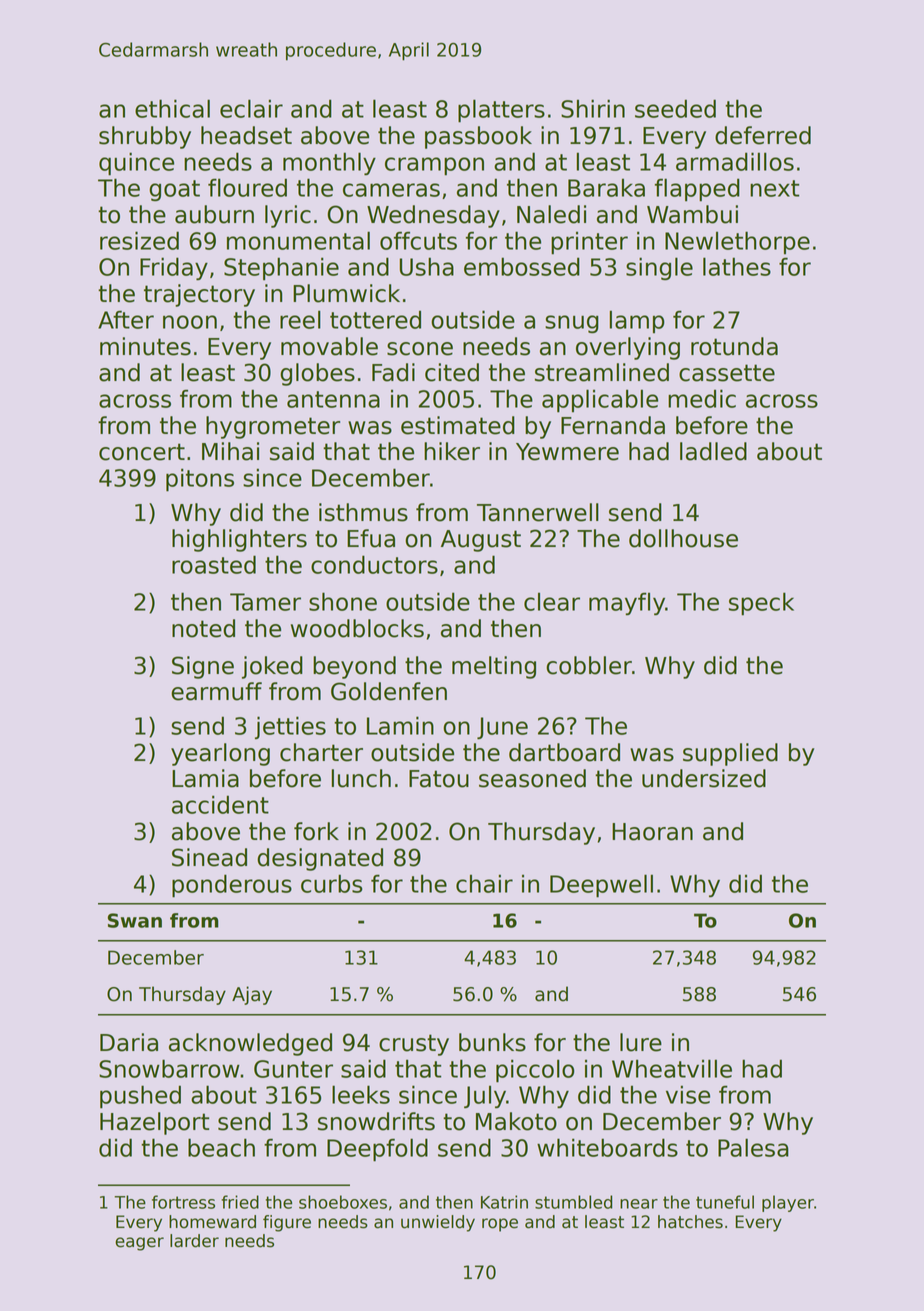 The width and height of the screenshot is (924, 1311). What do you see at coordinates (675, 108) in the screenshot?
I see `seeded` at bounding box center [675, 108].
